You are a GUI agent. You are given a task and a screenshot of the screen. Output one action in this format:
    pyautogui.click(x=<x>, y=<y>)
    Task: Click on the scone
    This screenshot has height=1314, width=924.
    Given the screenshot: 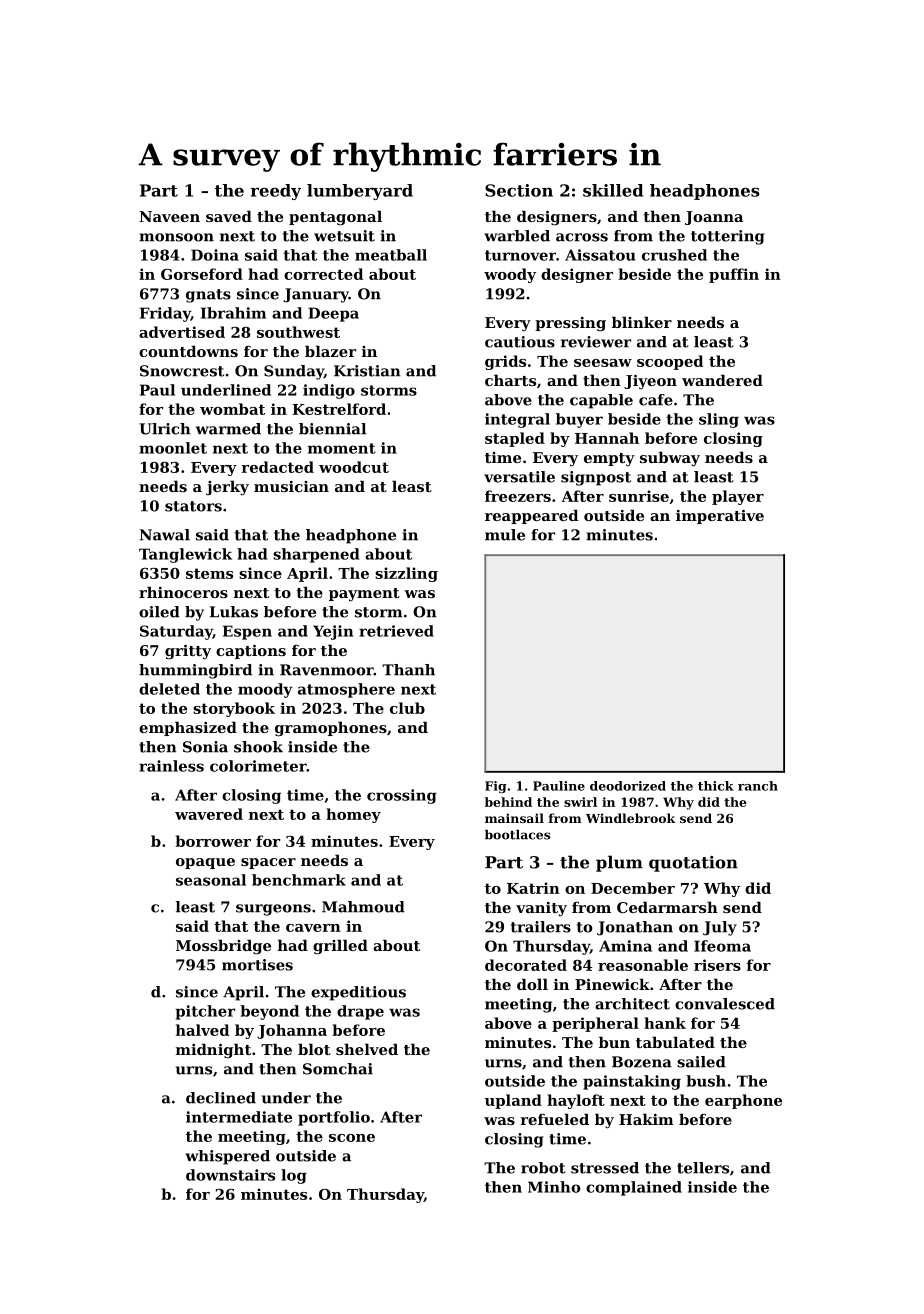 What is the action you would take?
    pyautogui.click(x=352, y=1138)
